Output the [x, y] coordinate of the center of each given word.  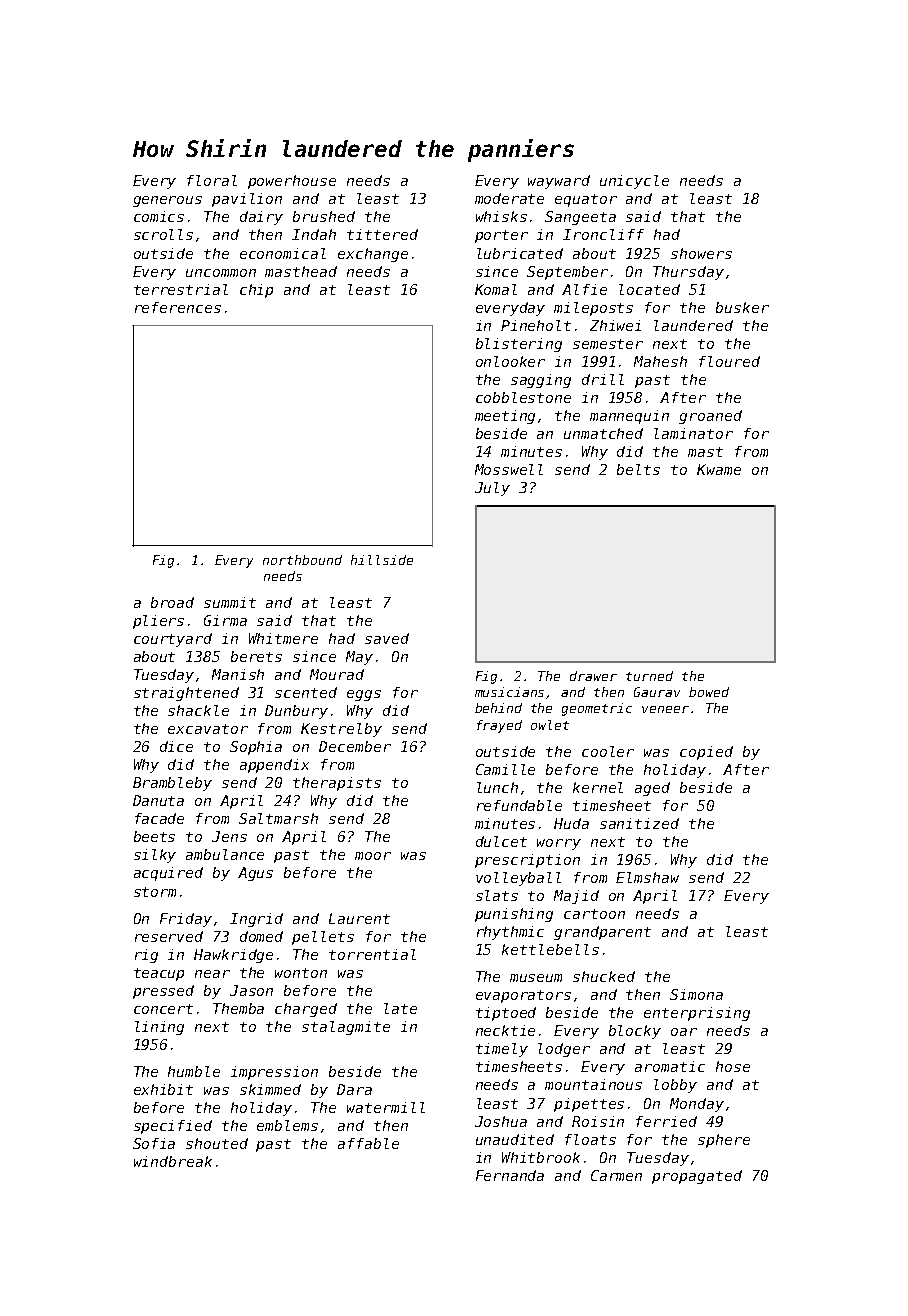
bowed [709, 692]
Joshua [501, 1121]
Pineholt [536, 325]
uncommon [221, 273]
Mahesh [660, 361]
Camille [505, 769]
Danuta [158, 800]
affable [368, 1143]
